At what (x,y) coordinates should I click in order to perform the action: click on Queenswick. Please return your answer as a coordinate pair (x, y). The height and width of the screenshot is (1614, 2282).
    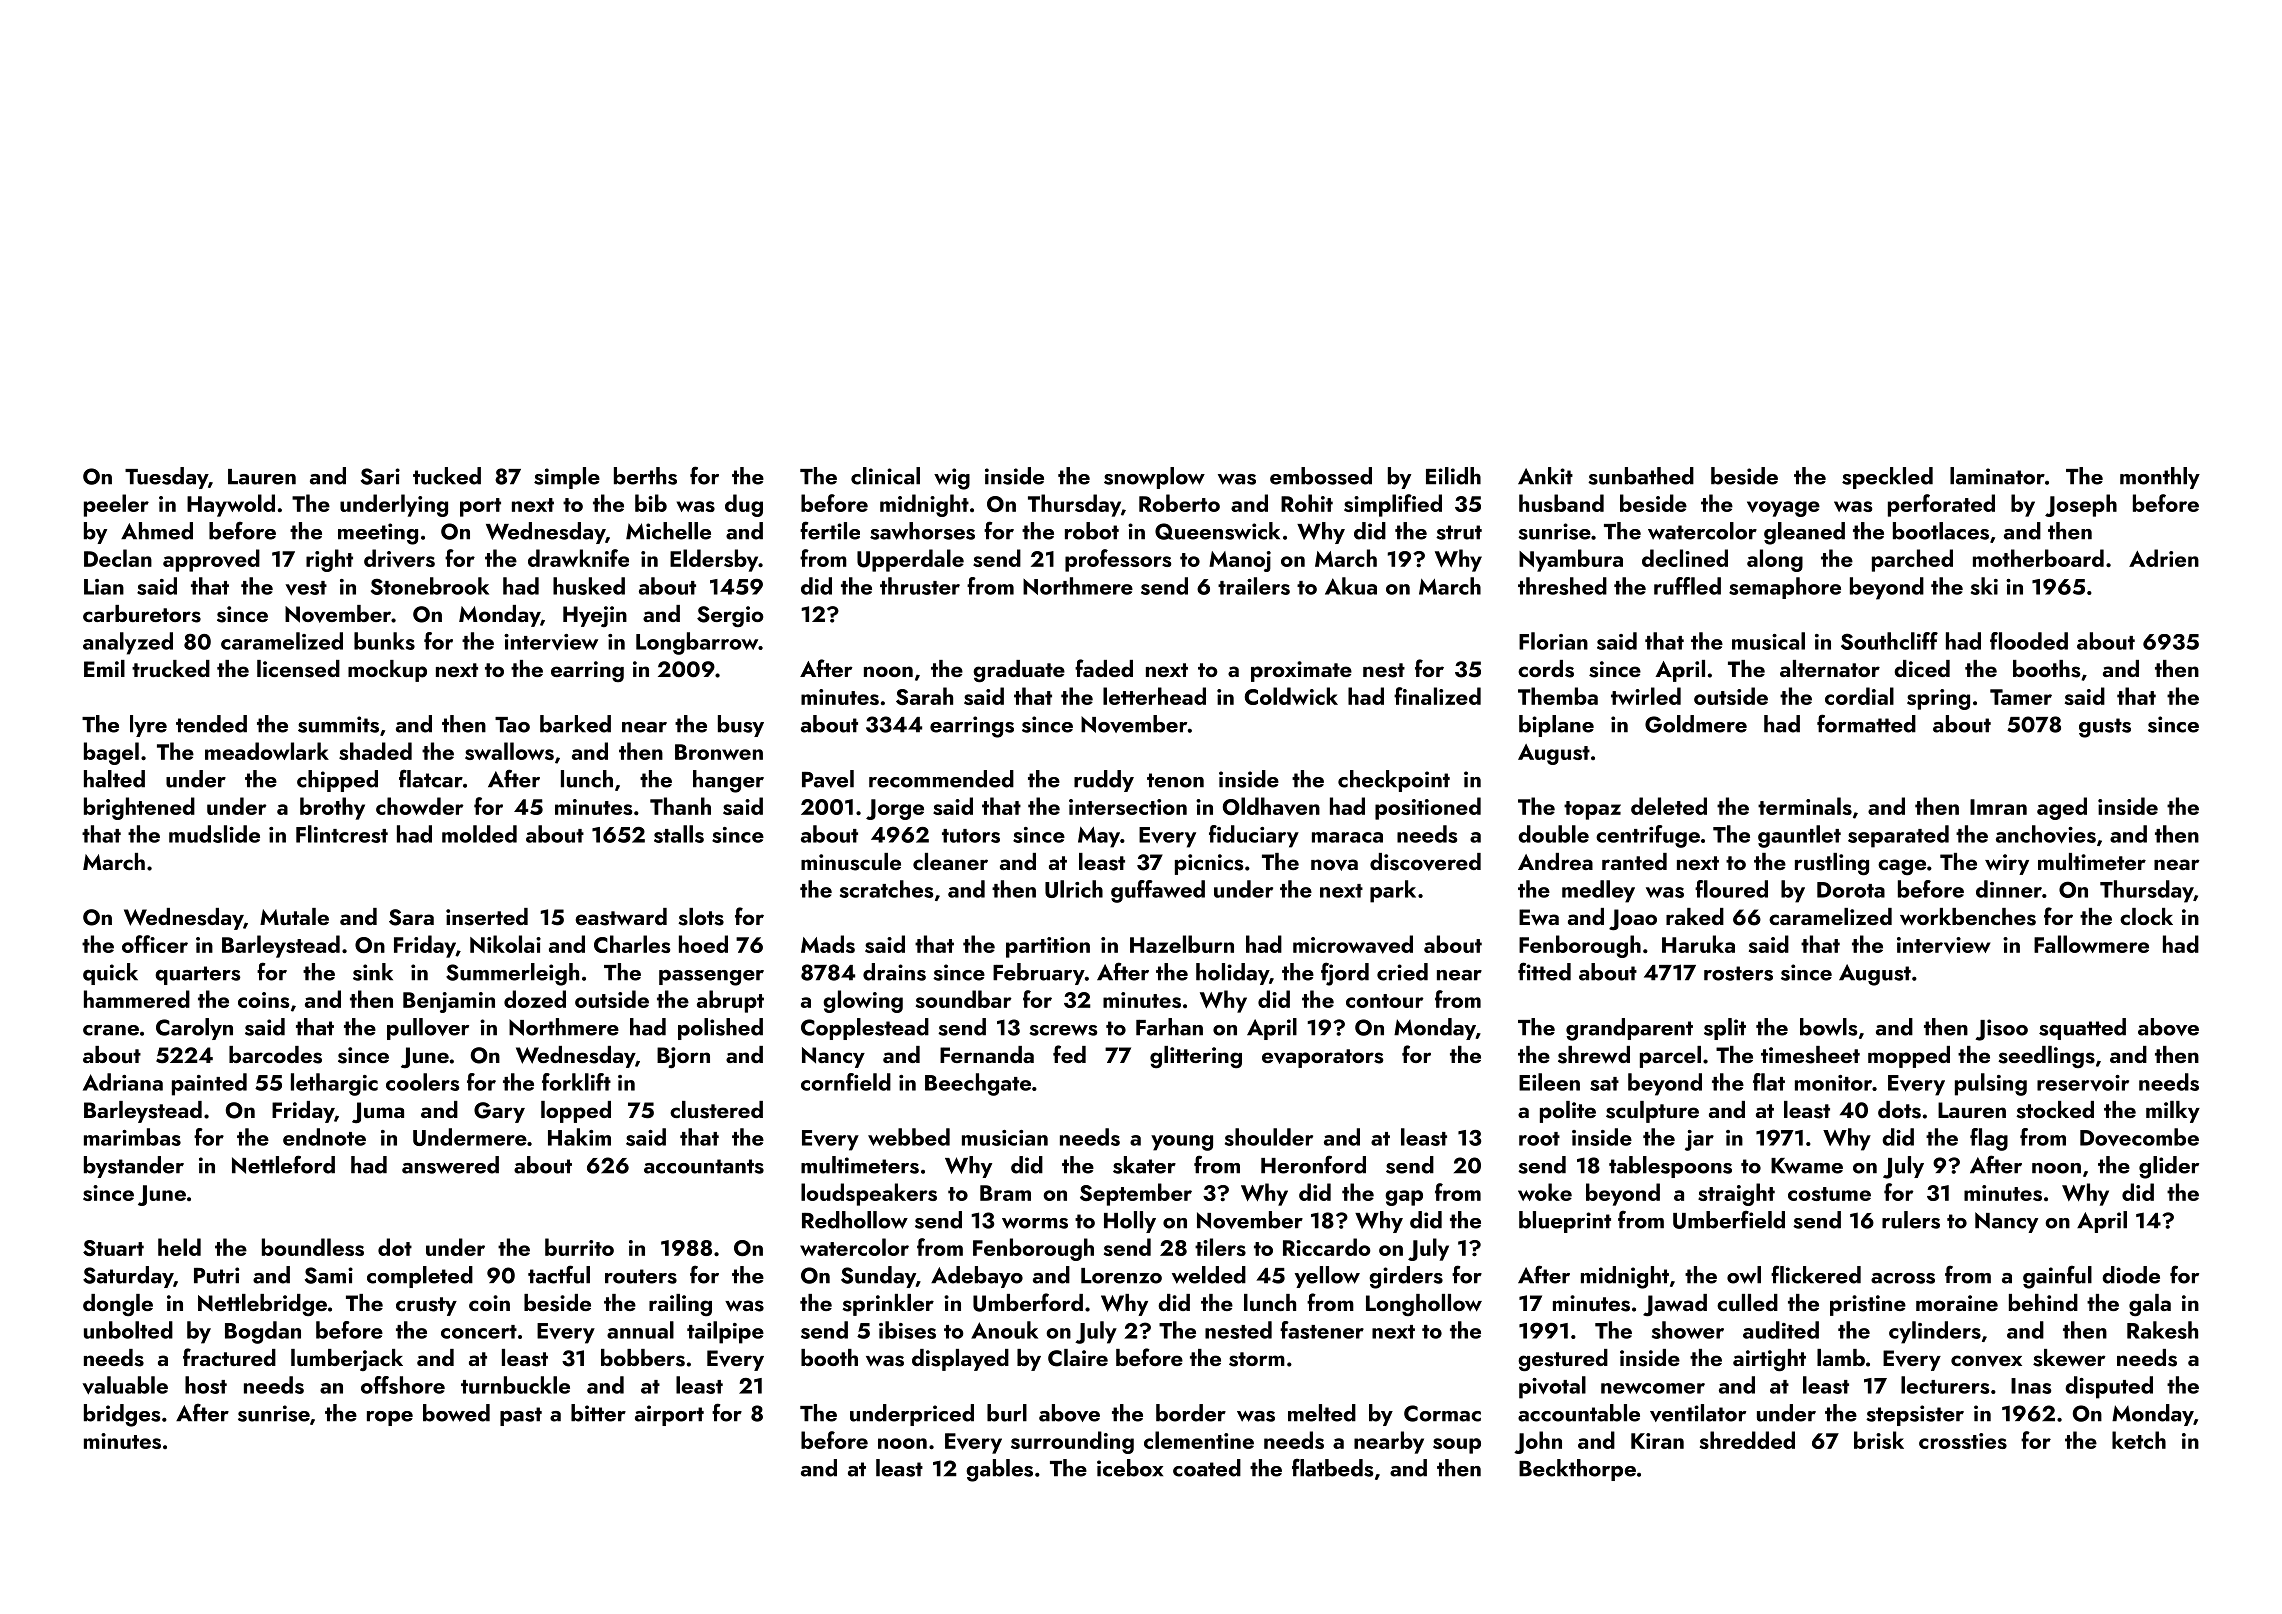
    Looking at the image, I should click on (1217, 531).
